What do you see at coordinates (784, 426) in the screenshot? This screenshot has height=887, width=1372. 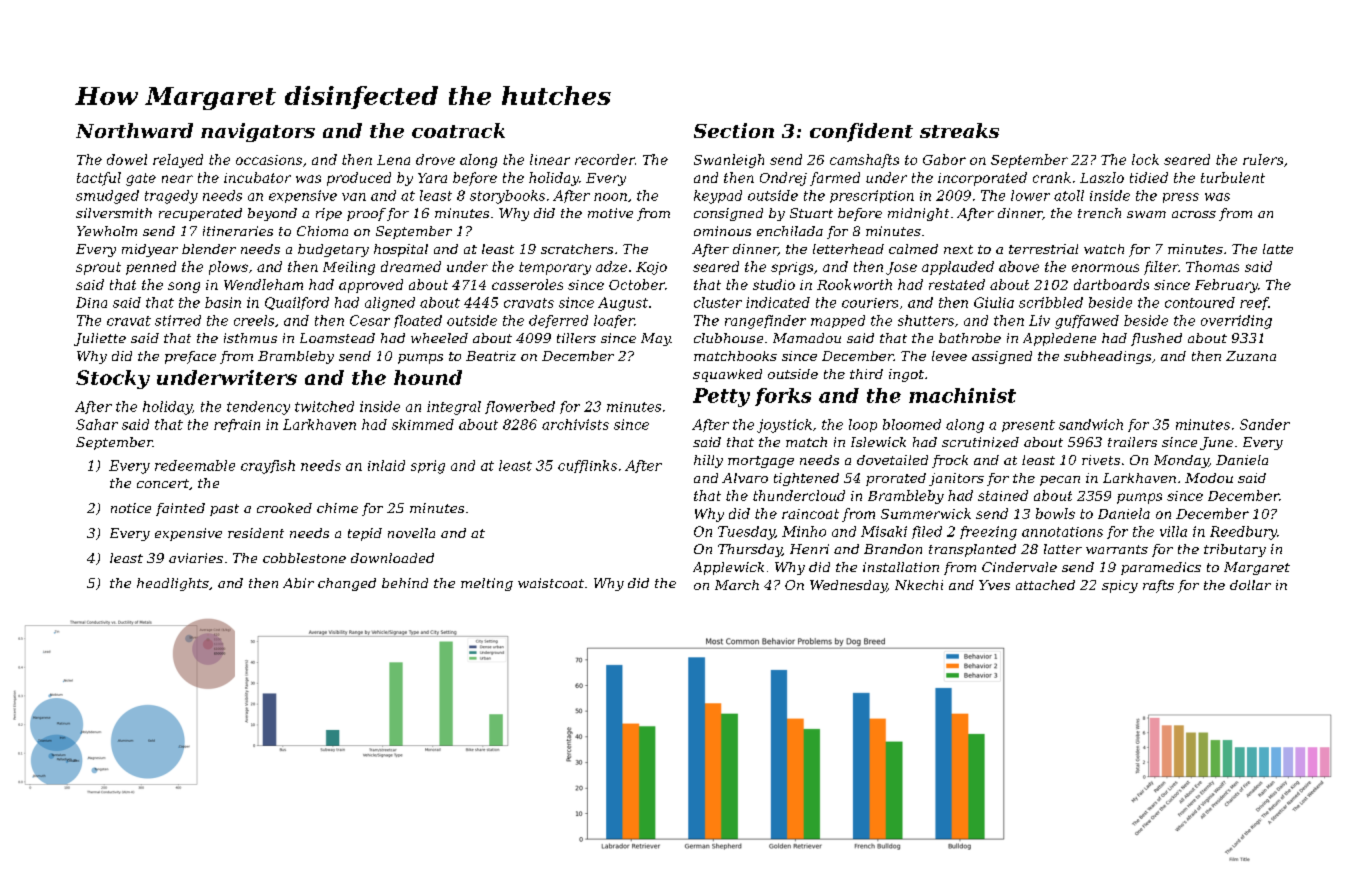 I see `joystick` at bounding box center [784, 426].
